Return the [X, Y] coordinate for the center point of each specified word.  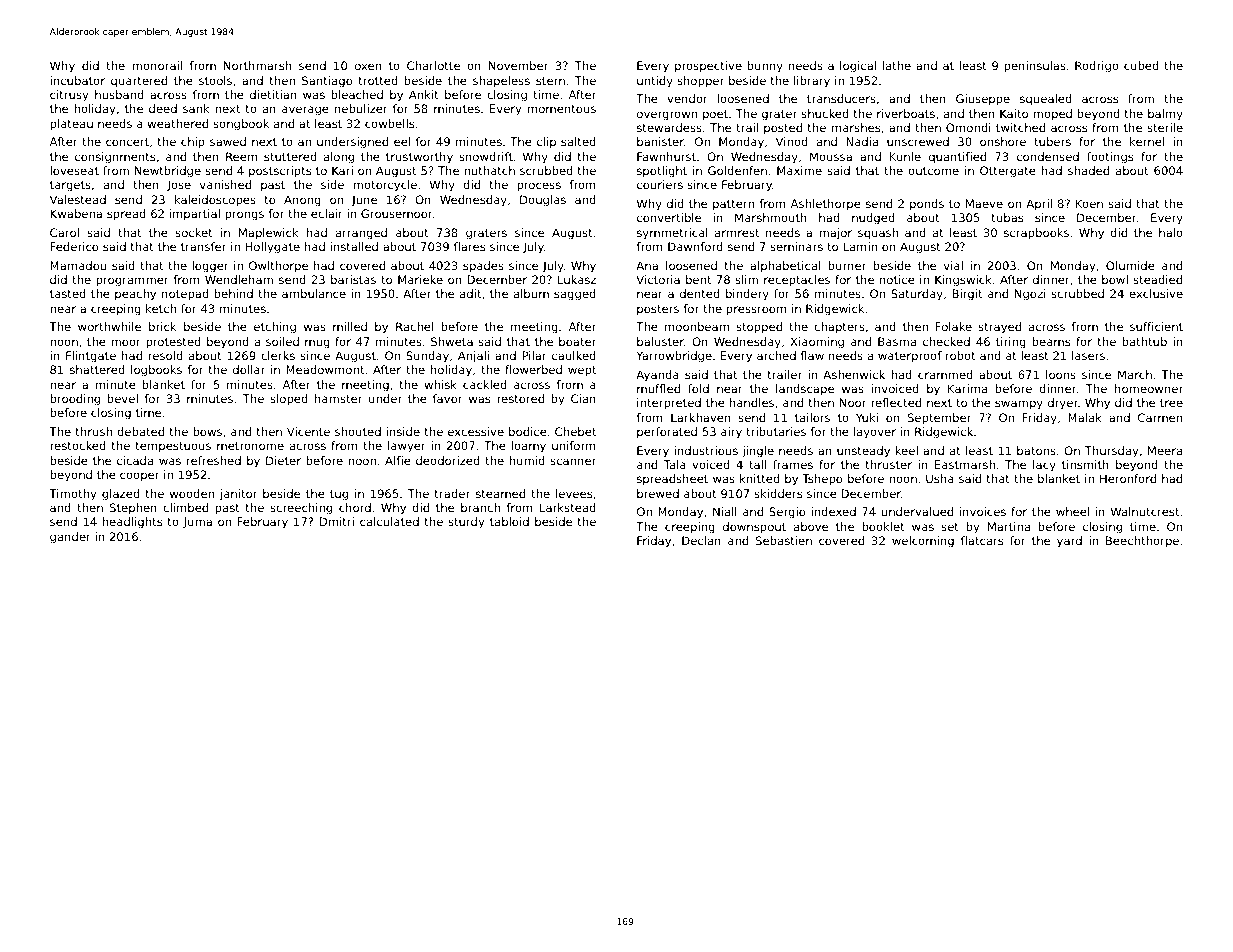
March [1135, 374]
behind [234, 293]
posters [658, 310]
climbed [185, 507]
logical [858, 67]
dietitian [273, 94]
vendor [687, 98]
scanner [573, 461]
